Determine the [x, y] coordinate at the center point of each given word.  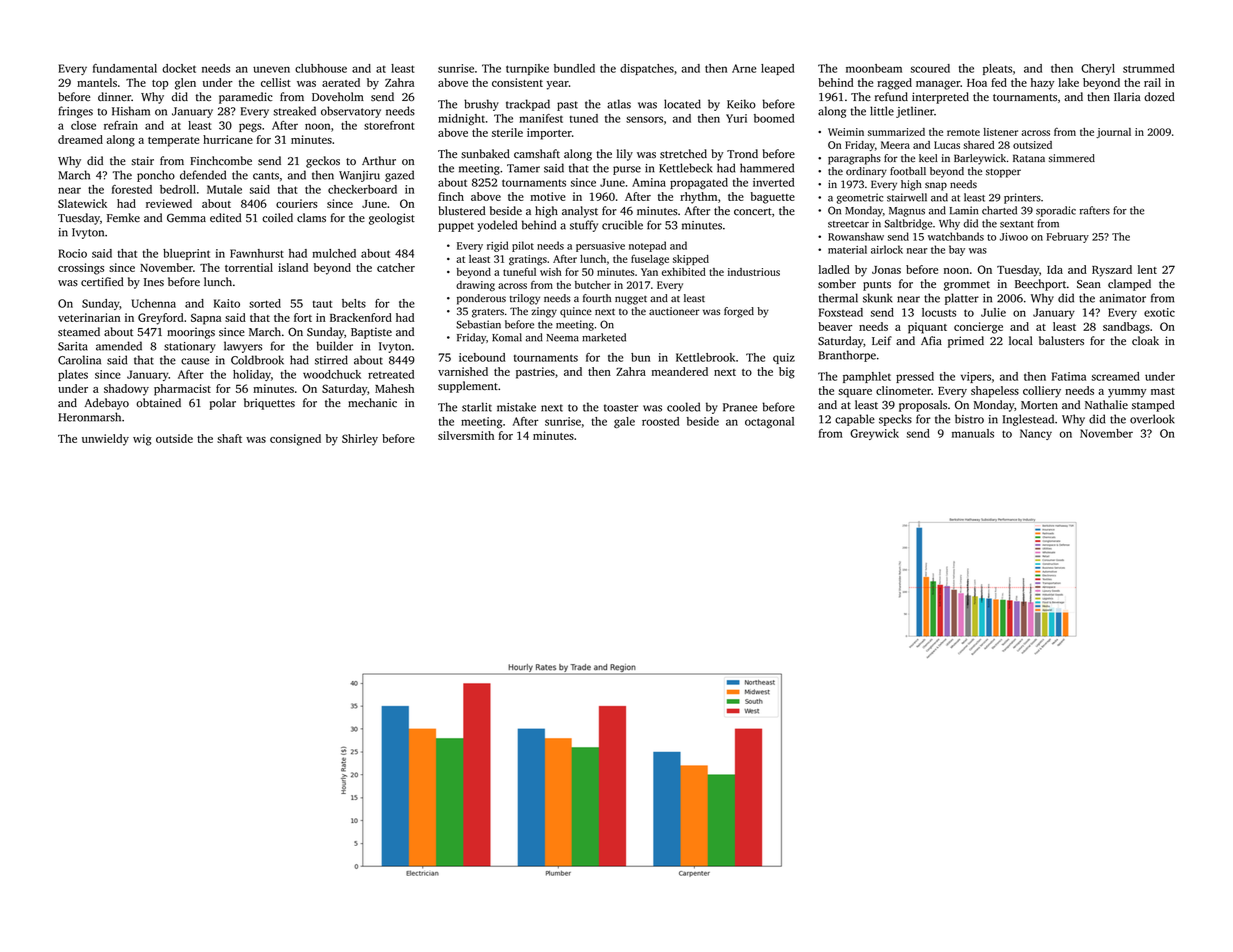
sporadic [1056, 211]
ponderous [481, 299]
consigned [295, 440]
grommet [967, 286]
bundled [574, 68]
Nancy [1036, 434]
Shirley [360, 440]
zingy [544, 312]
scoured [930, 68]
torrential [249, 267]
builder [334, 346]
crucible [622, 225]
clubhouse [321, 68]
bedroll [178, 189]
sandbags [1126, 328]
